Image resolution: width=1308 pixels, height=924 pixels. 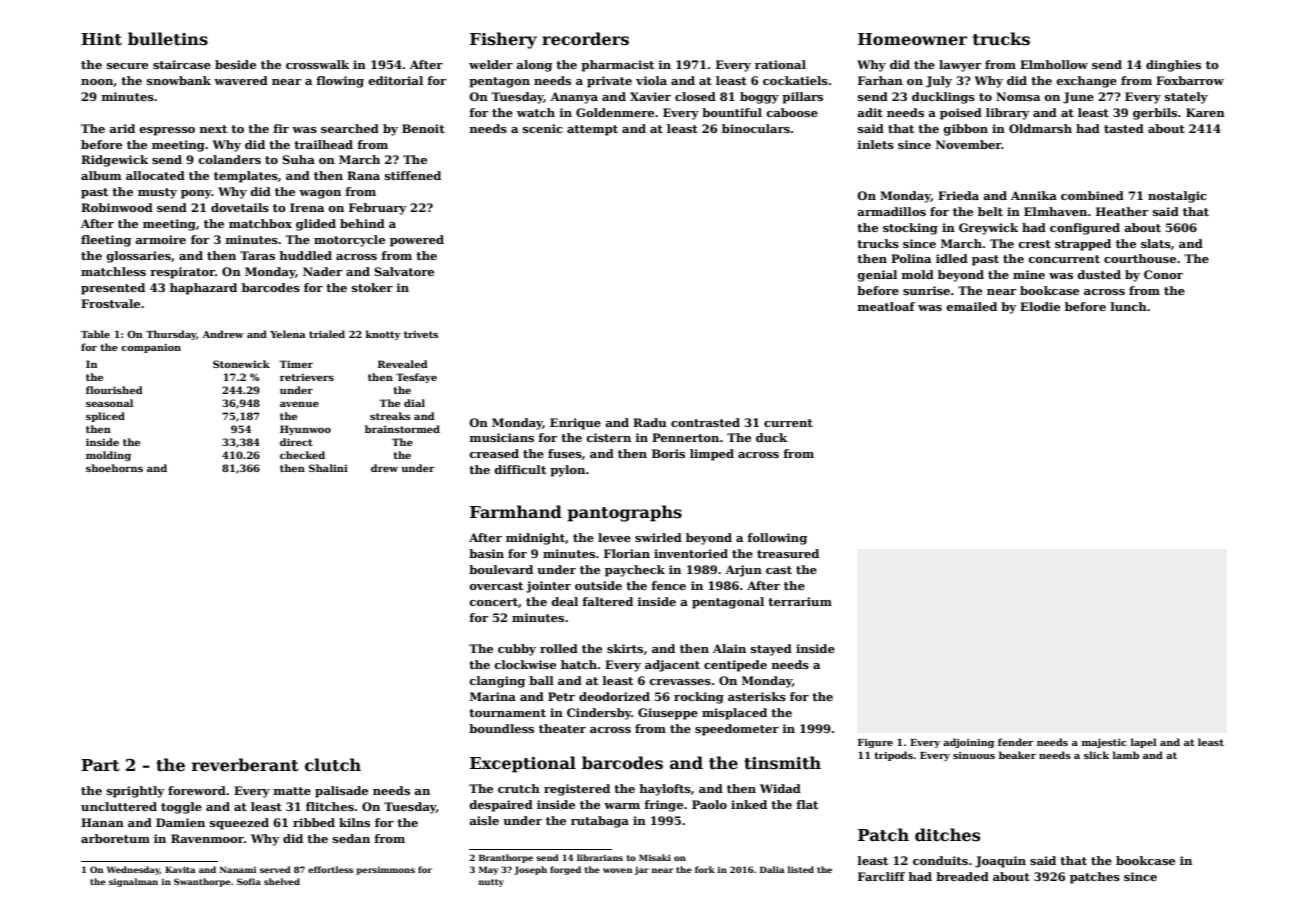 I want to click on concert, so click(x=493, y=602).
